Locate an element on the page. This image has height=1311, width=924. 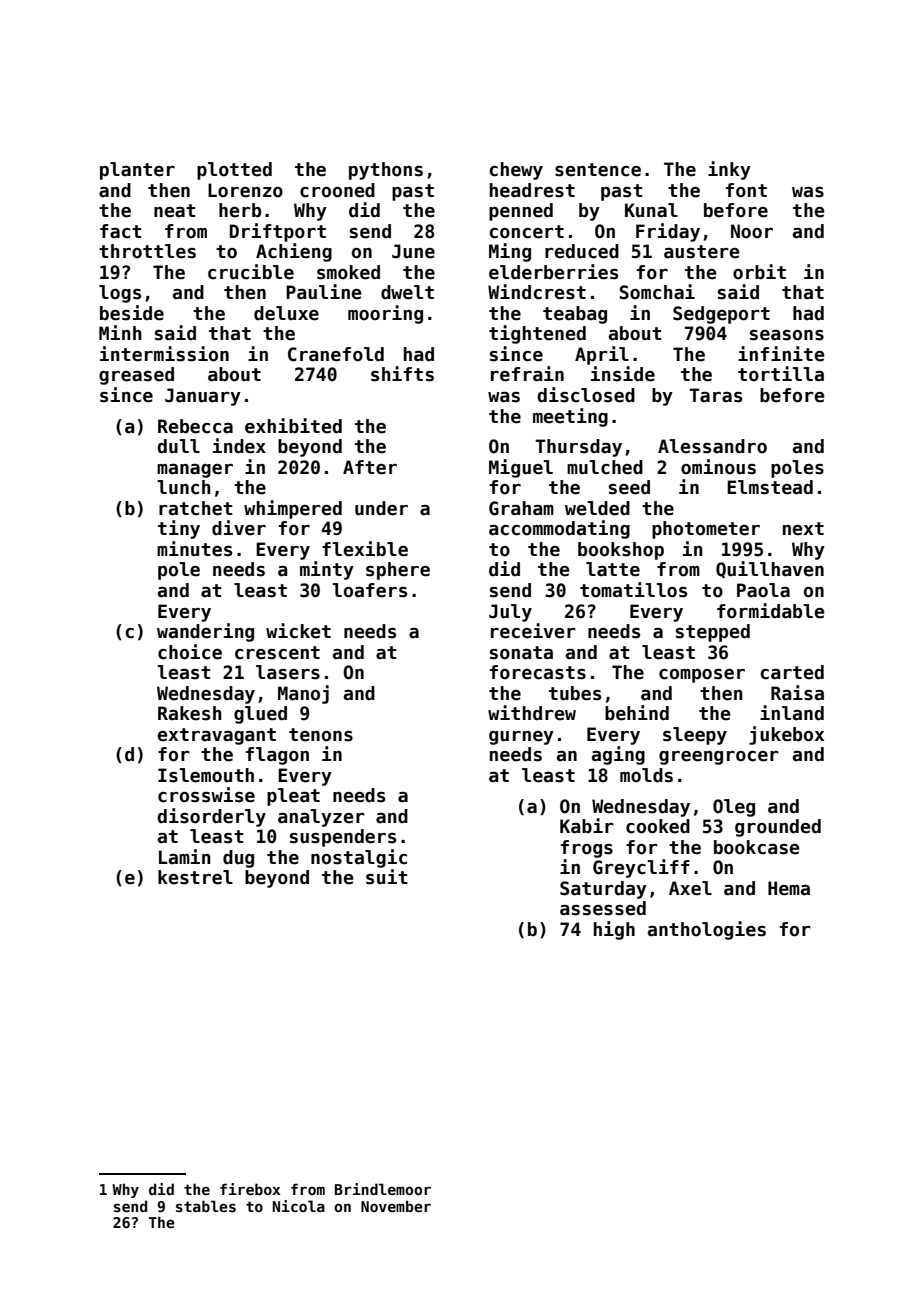
Islemouth is located at coordinates (206, 775).
